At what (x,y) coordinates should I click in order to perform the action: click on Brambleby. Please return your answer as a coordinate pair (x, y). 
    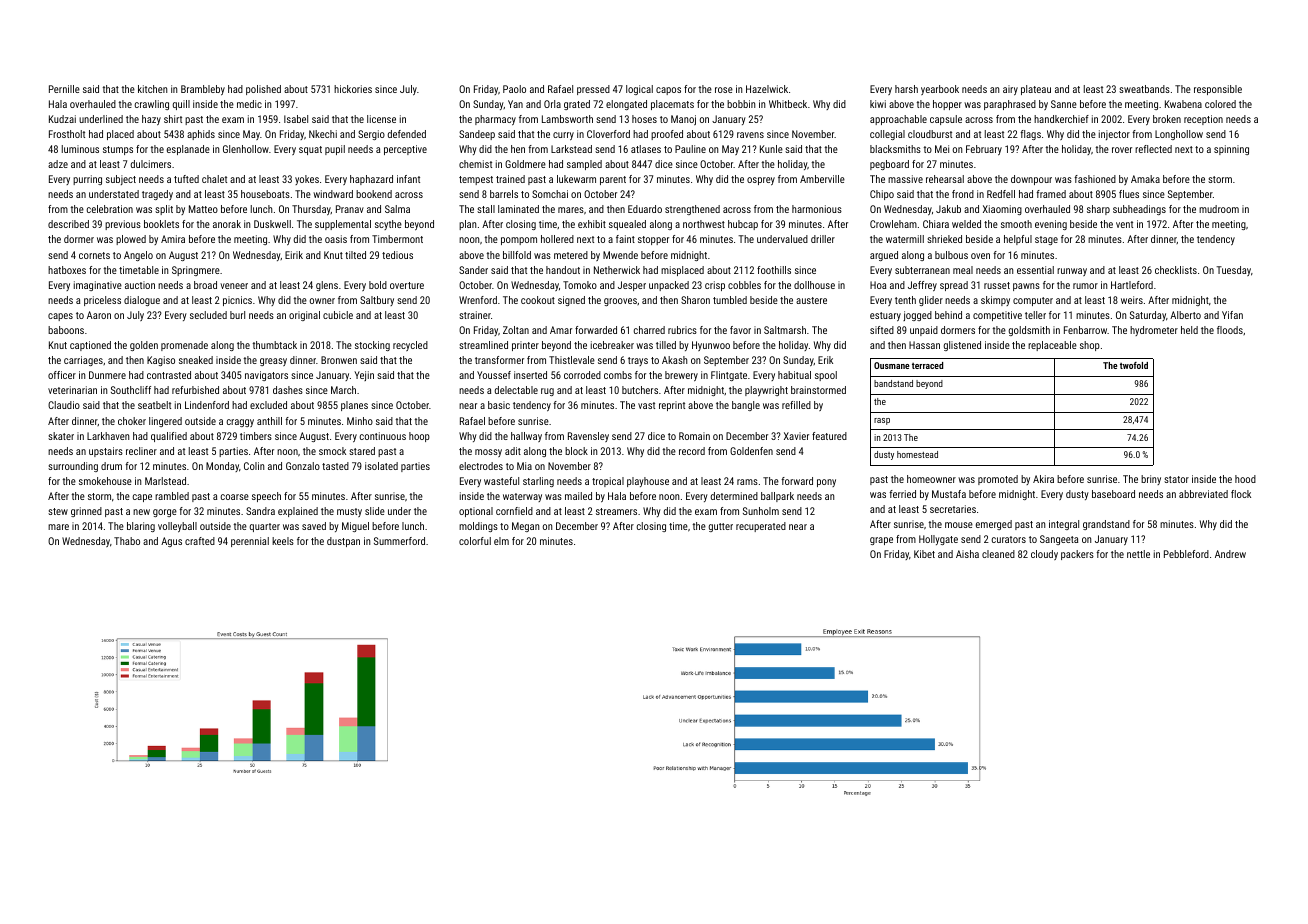
    Looking at the image, I should click on (203, 90).
